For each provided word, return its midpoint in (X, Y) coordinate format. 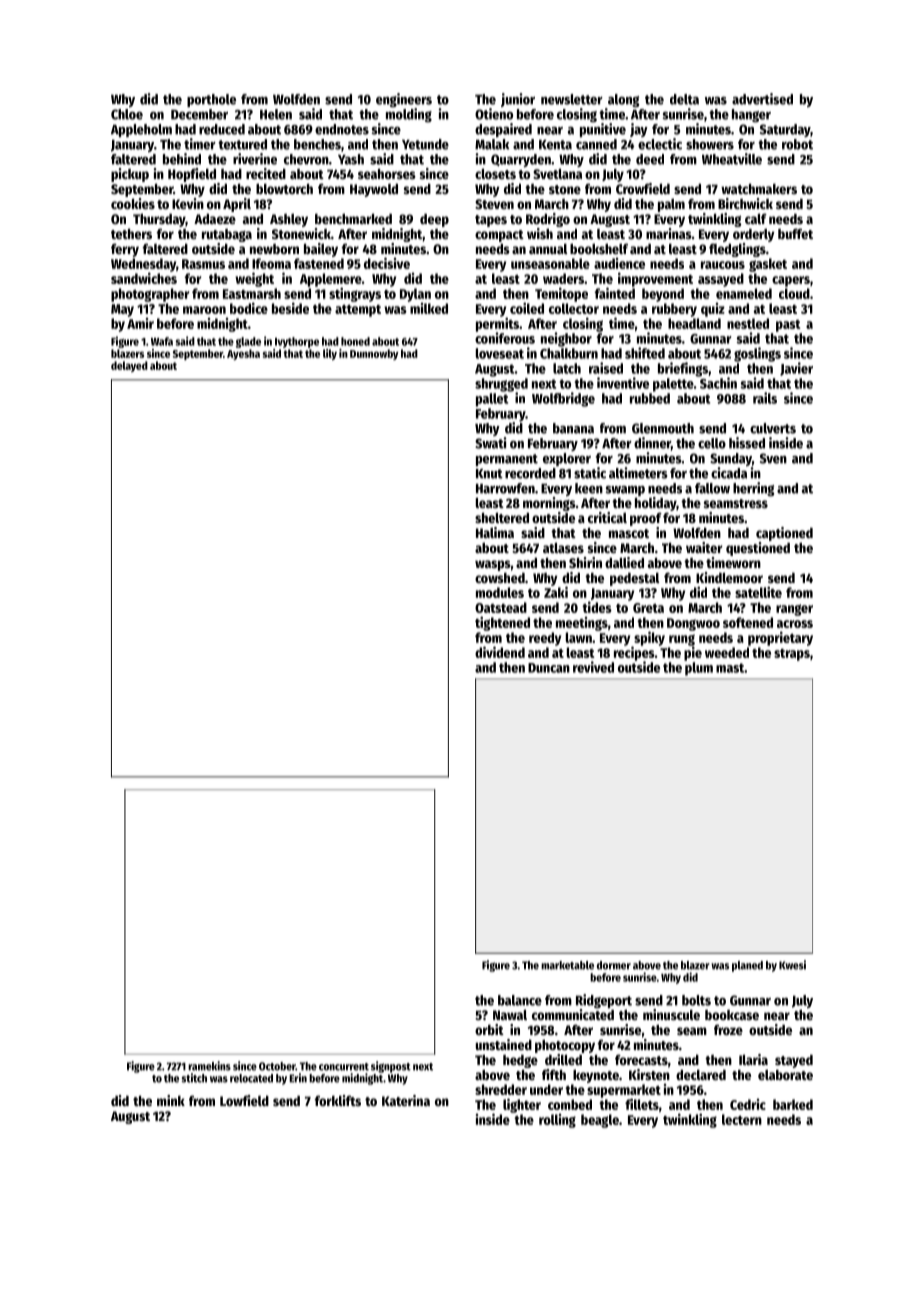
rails (765, 398)
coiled (527, 308)
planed (747, 966)
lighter (522, 1105)
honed (355, 341)
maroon (204, 310)
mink (171, 1100)
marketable (567, 965)
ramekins (209, 1066)
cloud (794, 293)
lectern (742, 1119)
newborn (274, 249)
